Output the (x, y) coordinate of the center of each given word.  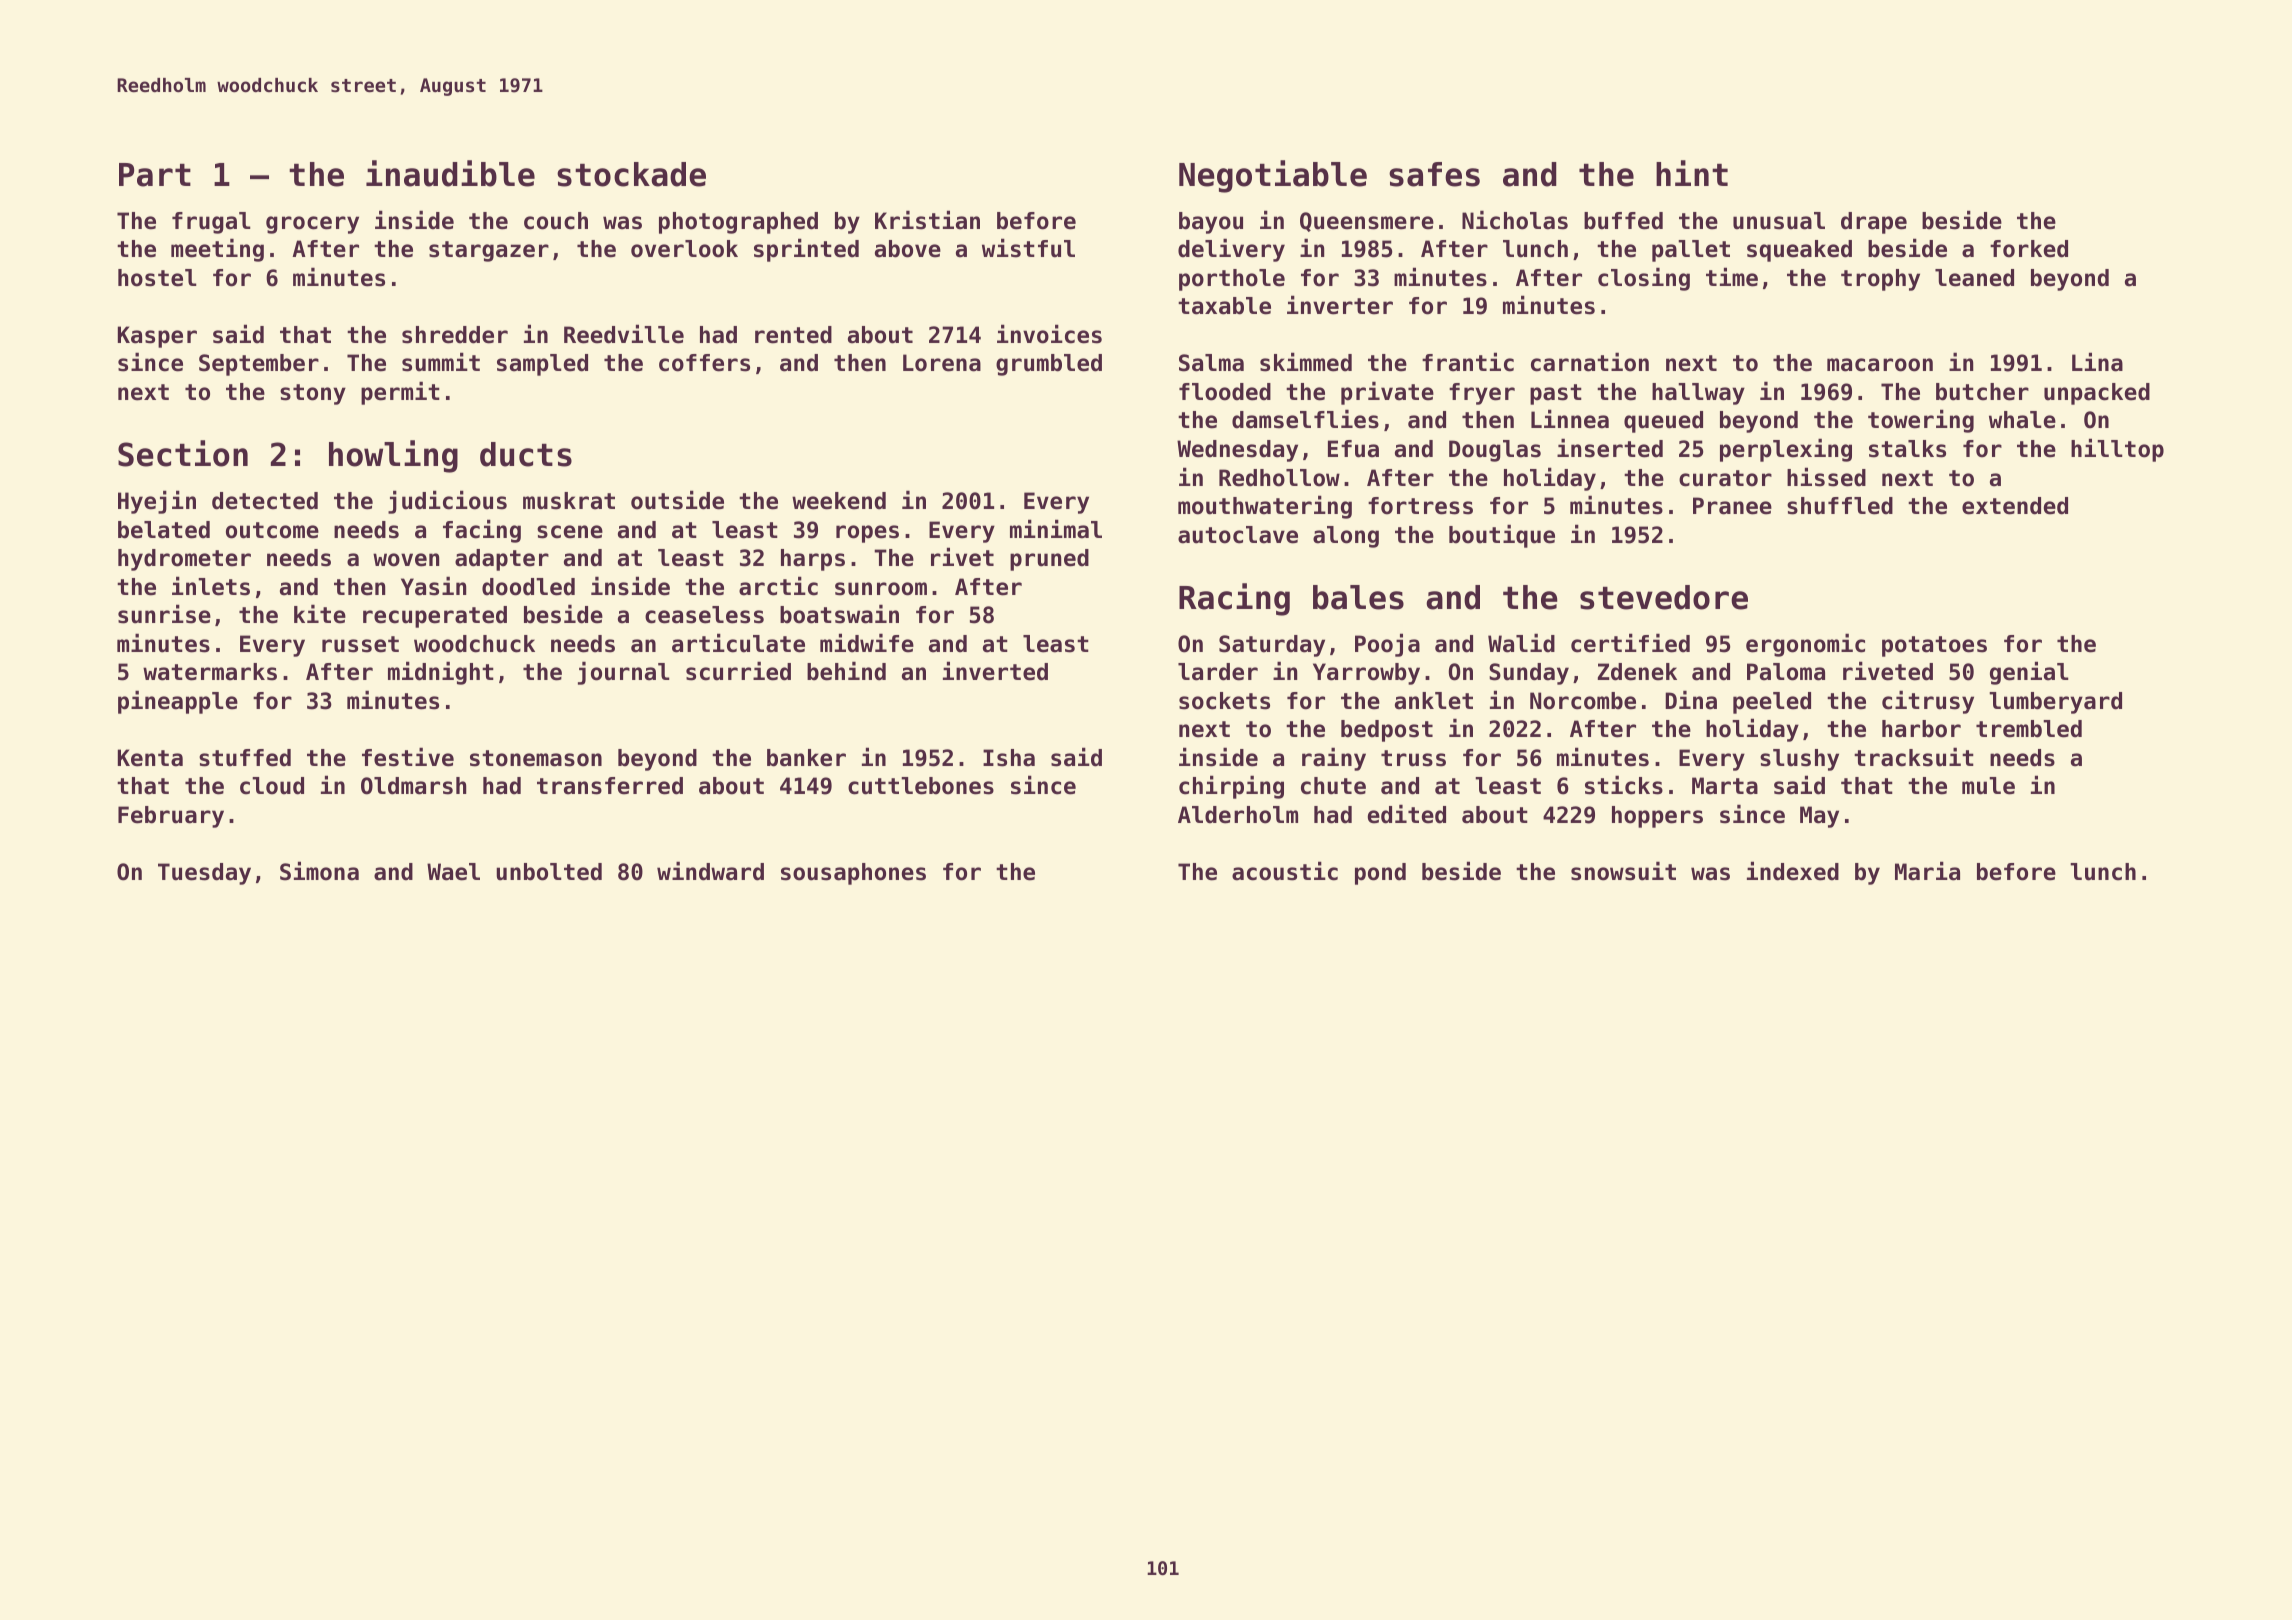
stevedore (1664, 597)
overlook (684, 249)
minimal (1056, 529)
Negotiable (1273, 176)
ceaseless (704, 615)
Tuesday (204, 874)
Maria (1927, 871)
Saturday (1272, 646)
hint (1692, 173)
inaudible (450, 173)
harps (813, 560)
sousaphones (853, 874)
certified (1630, 643)
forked (2029, 249)
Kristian (927, 220)
